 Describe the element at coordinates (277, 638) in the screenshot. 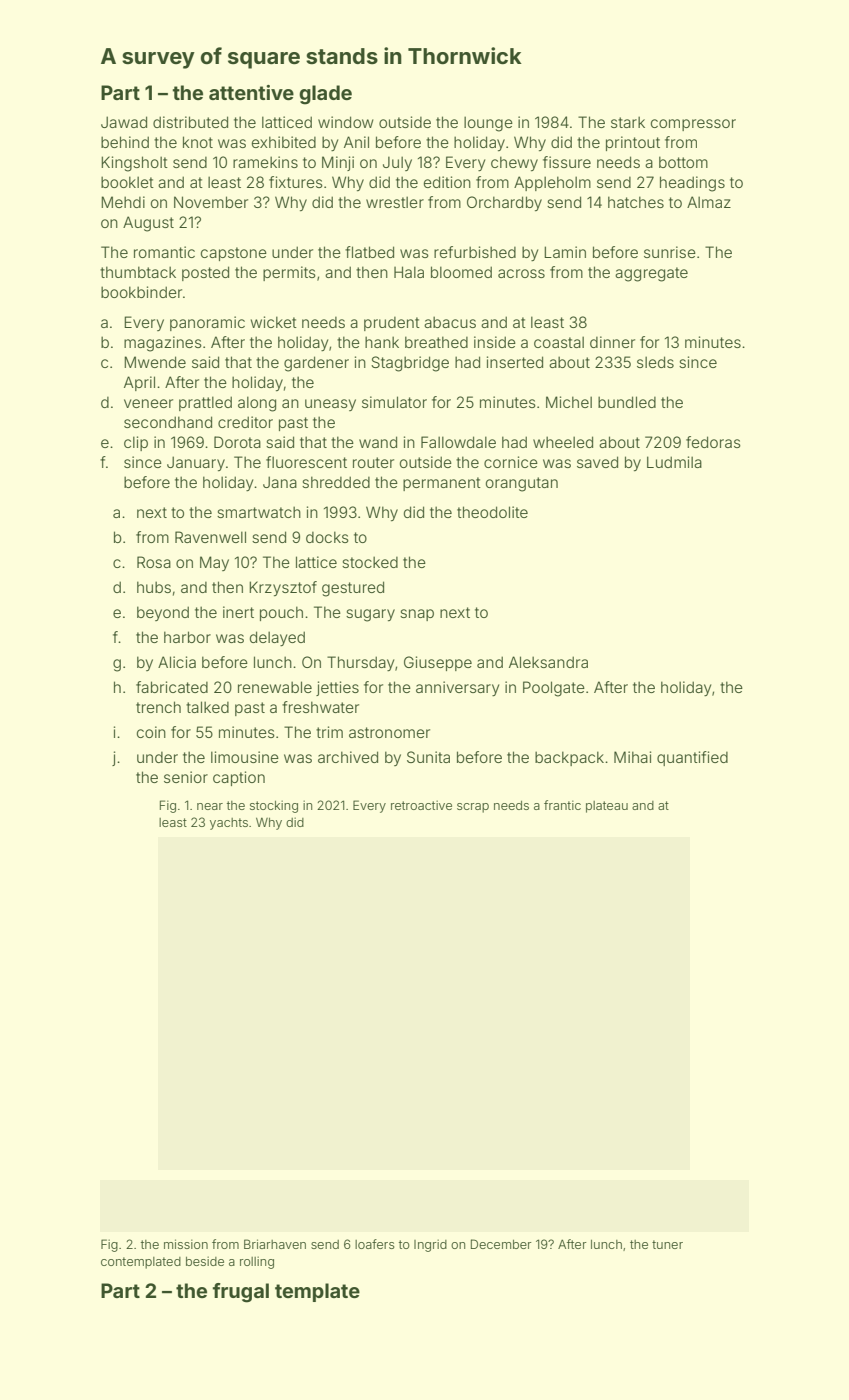

I see `delayed` at that location.
